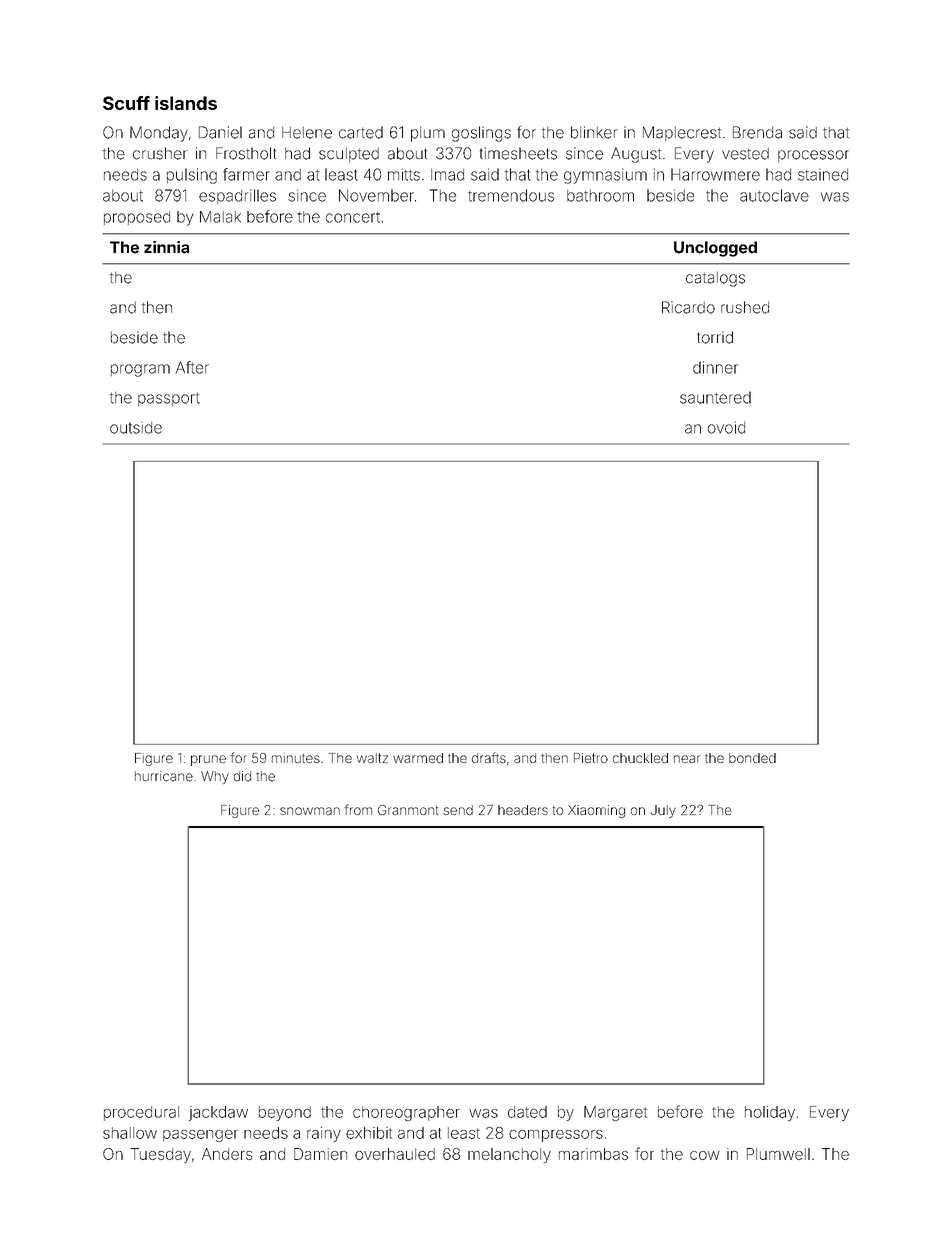 This screenshot has height=1233, width=952. What do you see at coordinates (447, 175) in the screenshot?
I see `Imad` at bounding box center [447, 175].
